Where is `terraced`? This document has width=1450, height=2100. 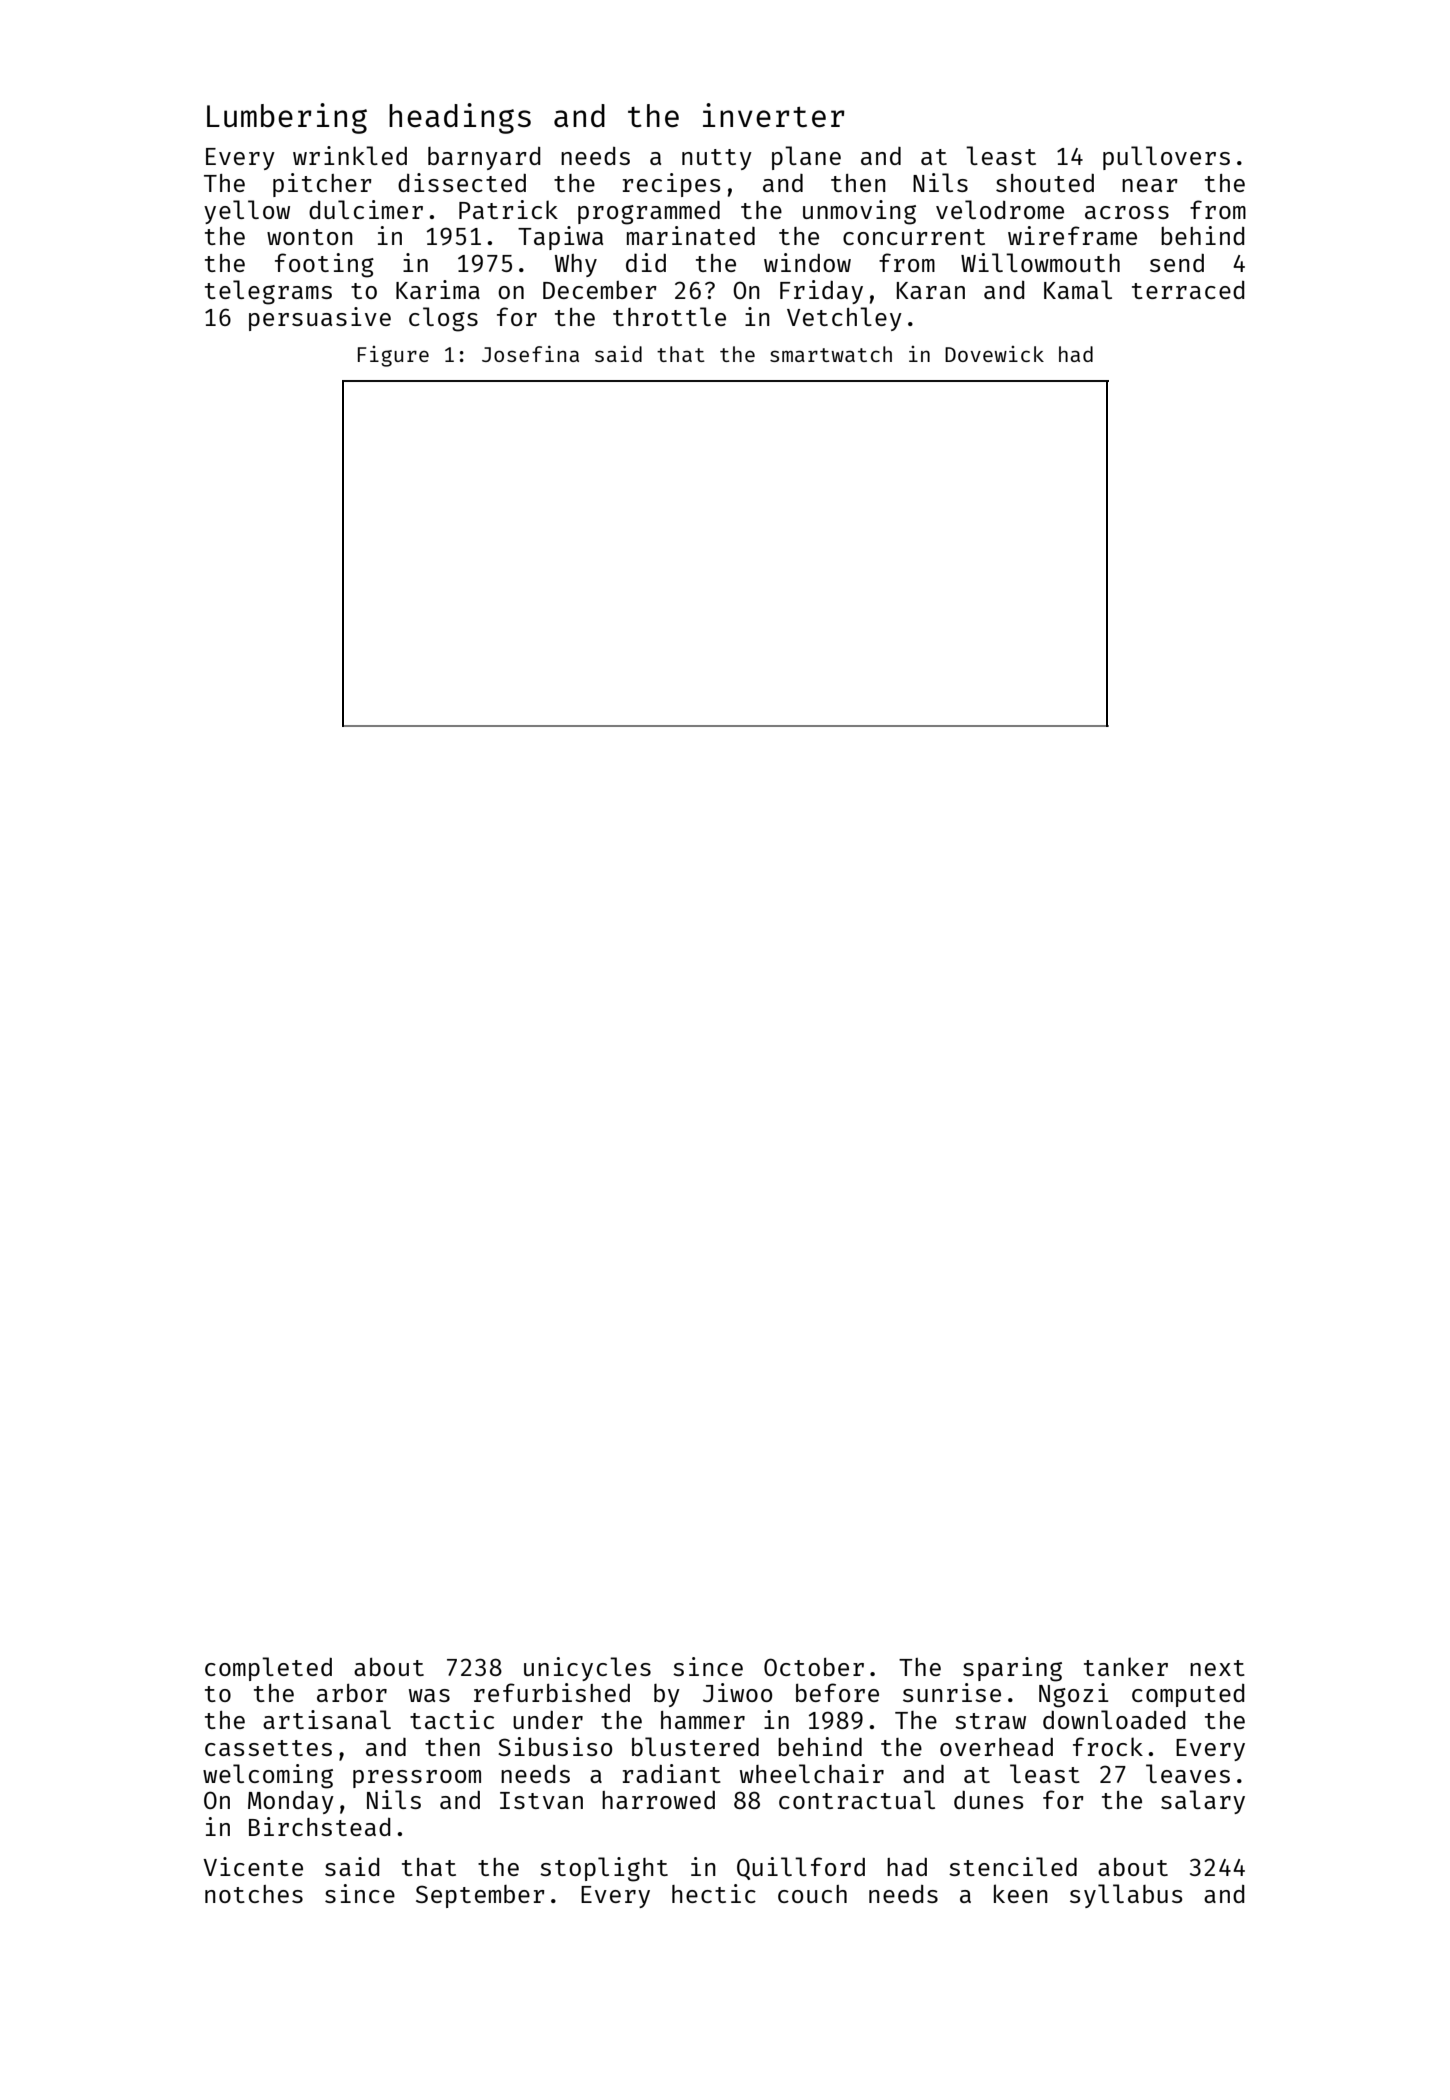 terraced is located at coordinates (1188, 290).
